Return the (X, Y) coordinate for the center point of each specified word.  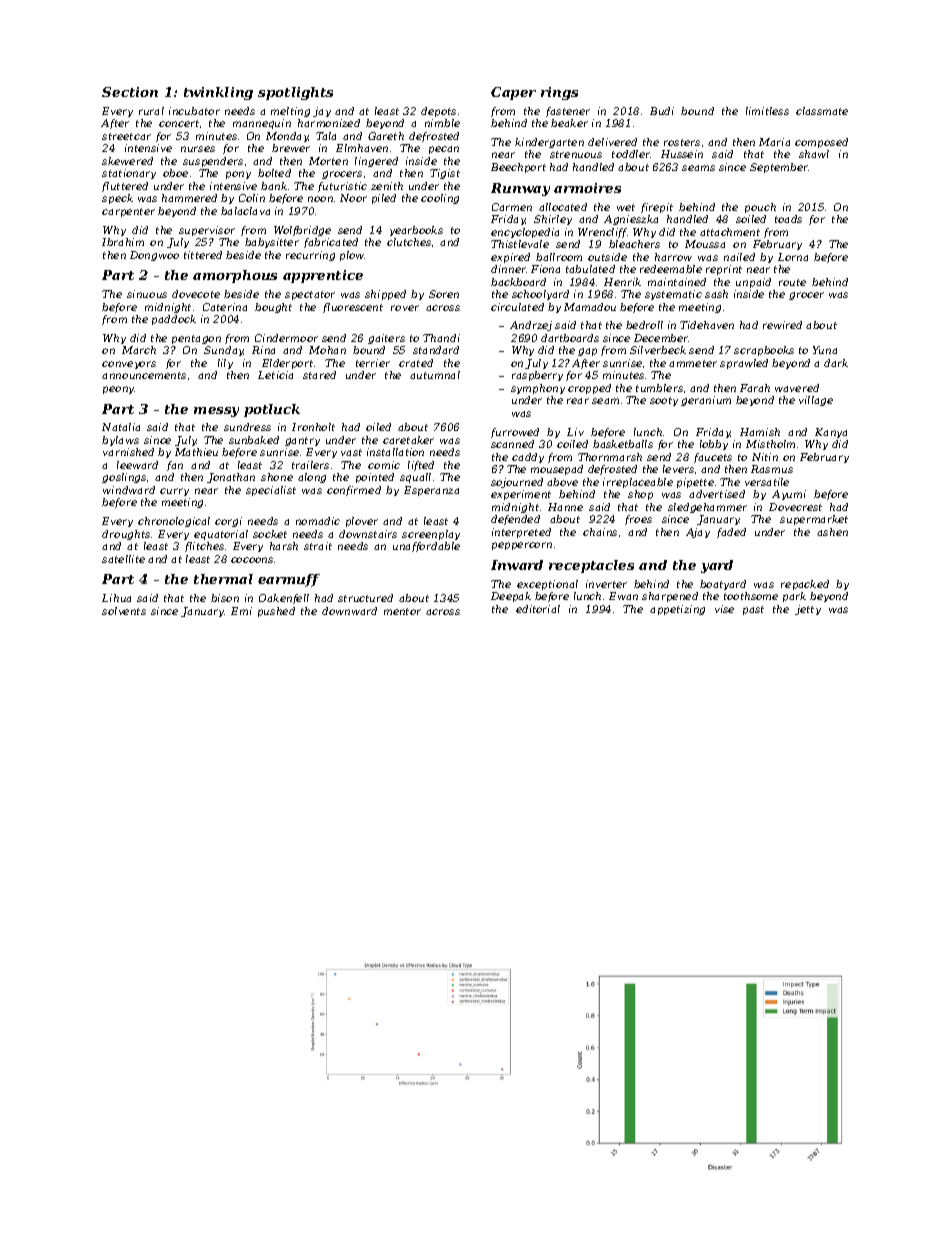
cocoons (252, 560)
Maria (774, 142)
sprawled (744, 364)
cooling (440, 199)
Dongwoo (154, 256)
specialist (271, 491)
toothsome (751, 596)
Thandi (441, 338)
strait (318, 546)
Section (130, 92)
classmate (822, 111)
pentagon (196, 339)
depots (438, 112)
